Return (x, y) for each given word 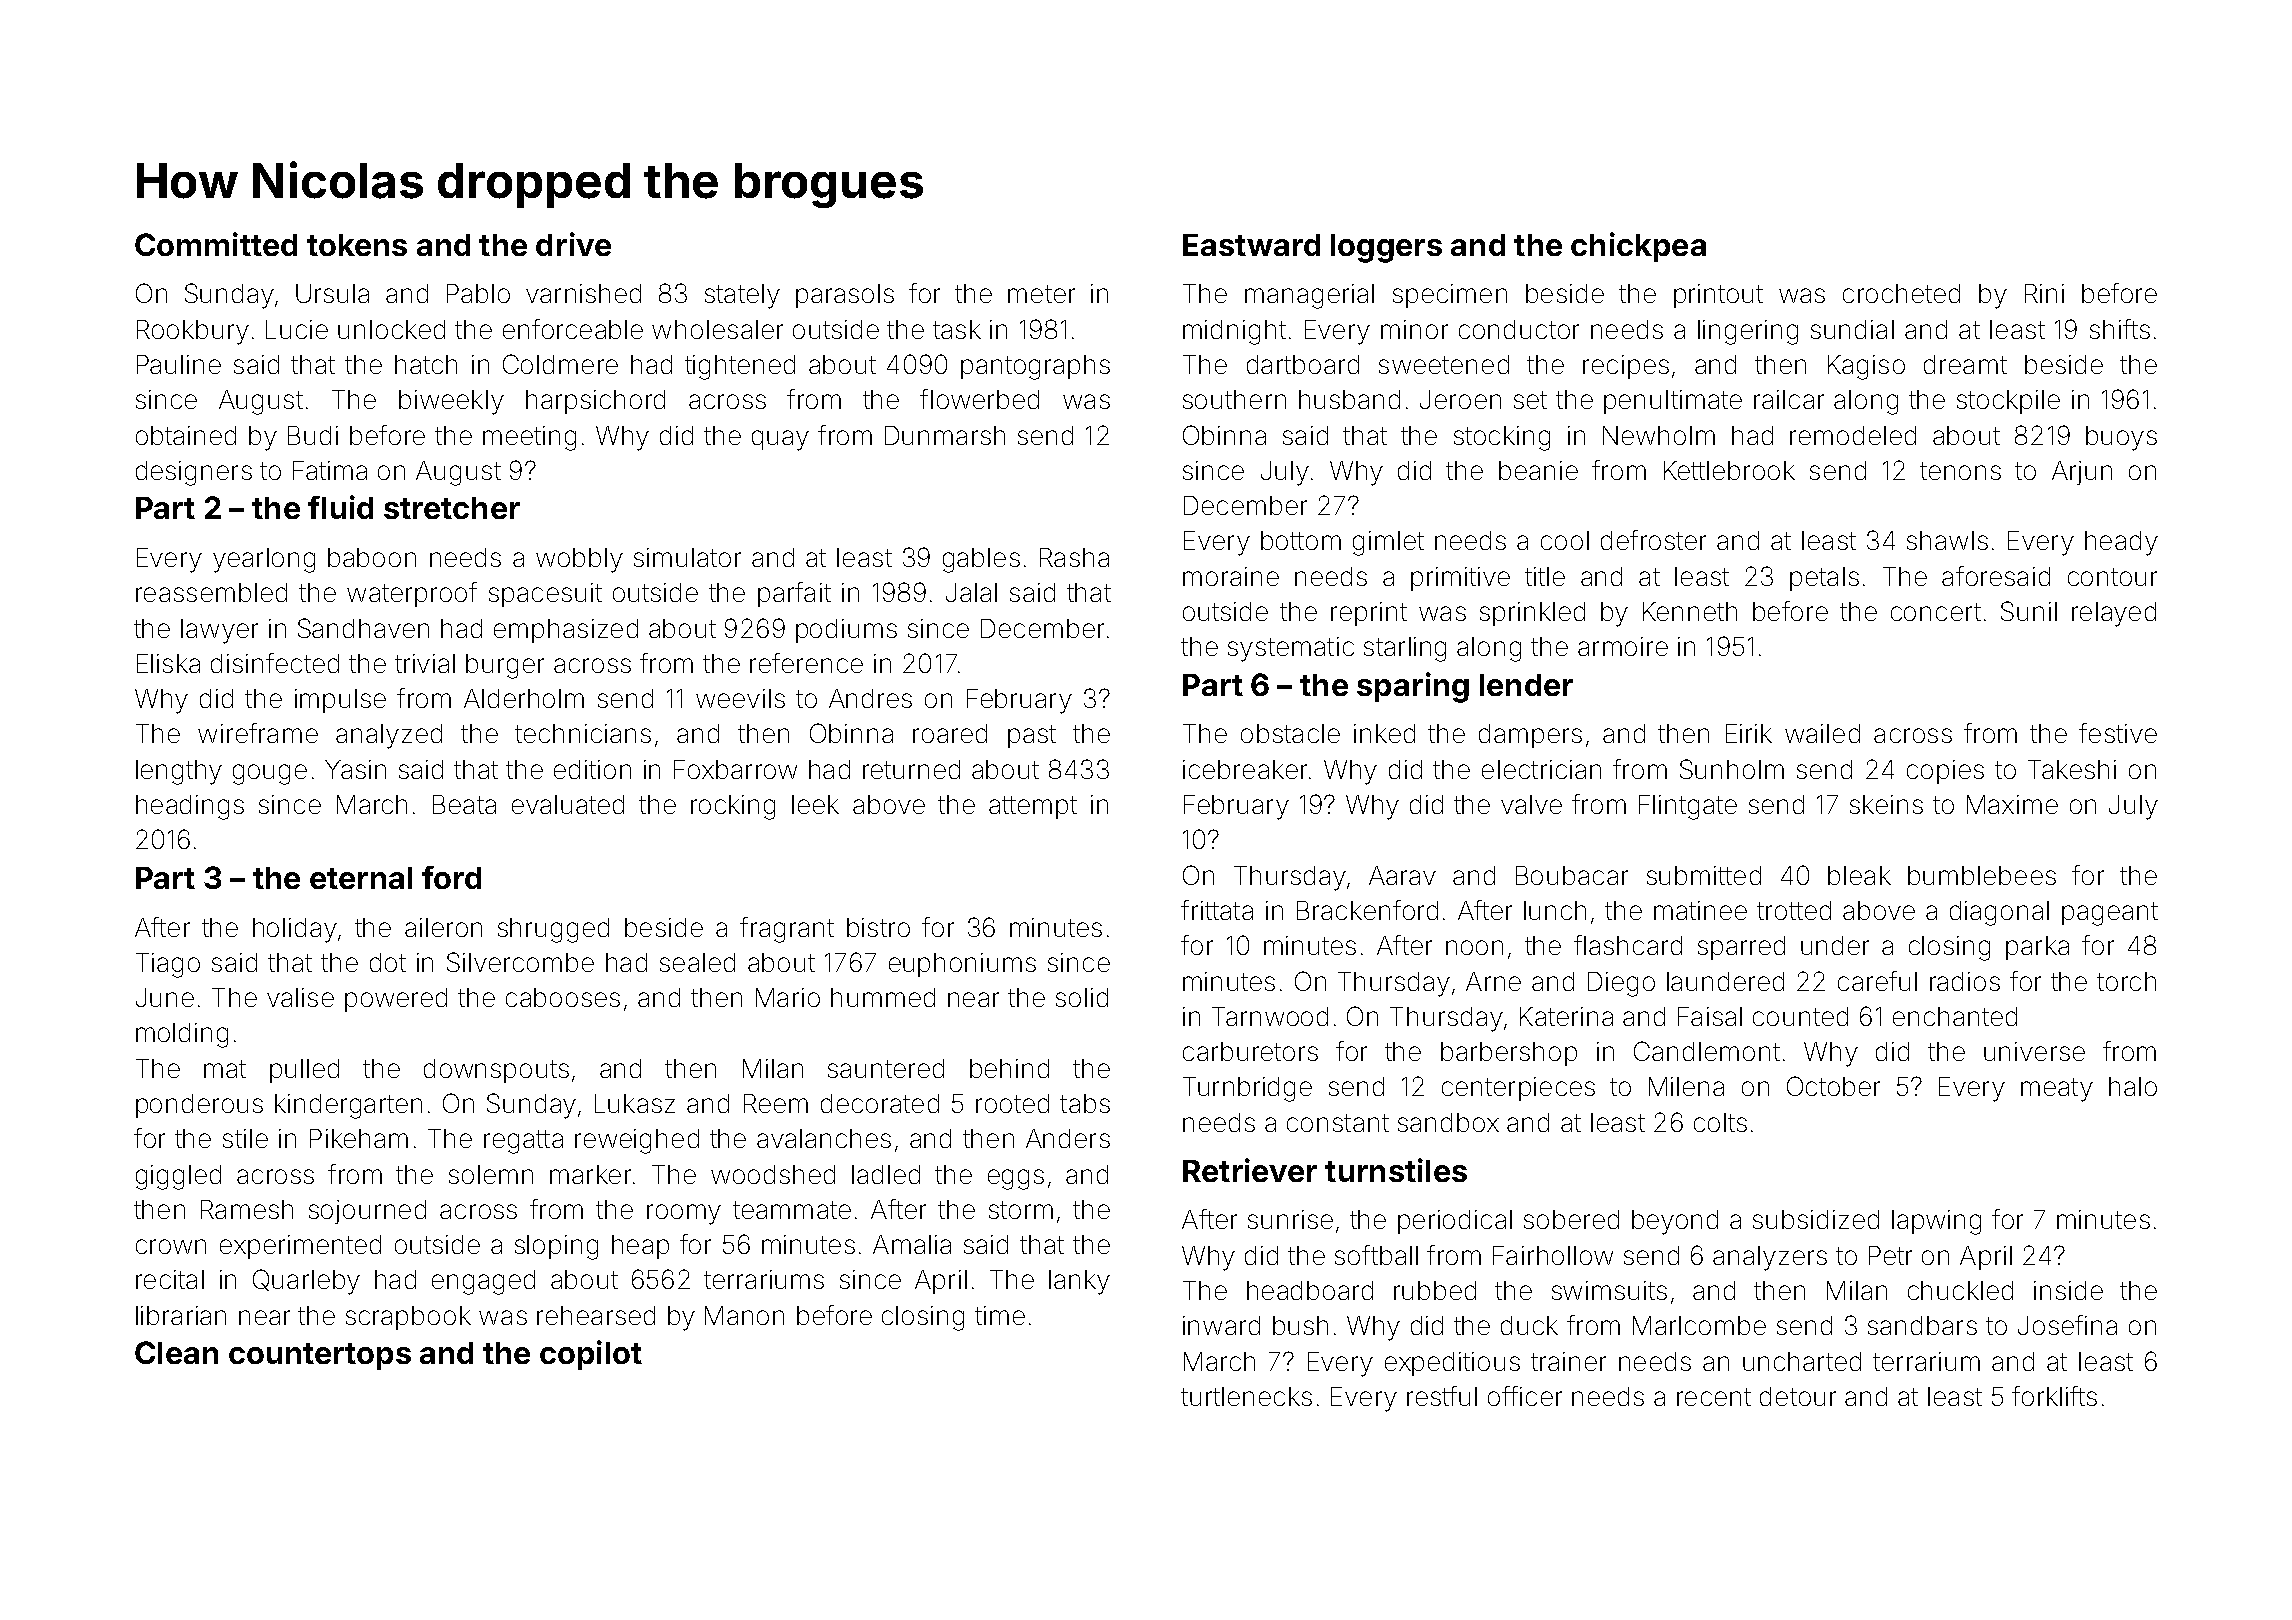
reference (806, 663)
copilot (591, 1355)
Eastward (1251, 245)
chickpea (1638, 247)
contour (2112, 577)
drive (573, 244)
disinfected (275, 663)
